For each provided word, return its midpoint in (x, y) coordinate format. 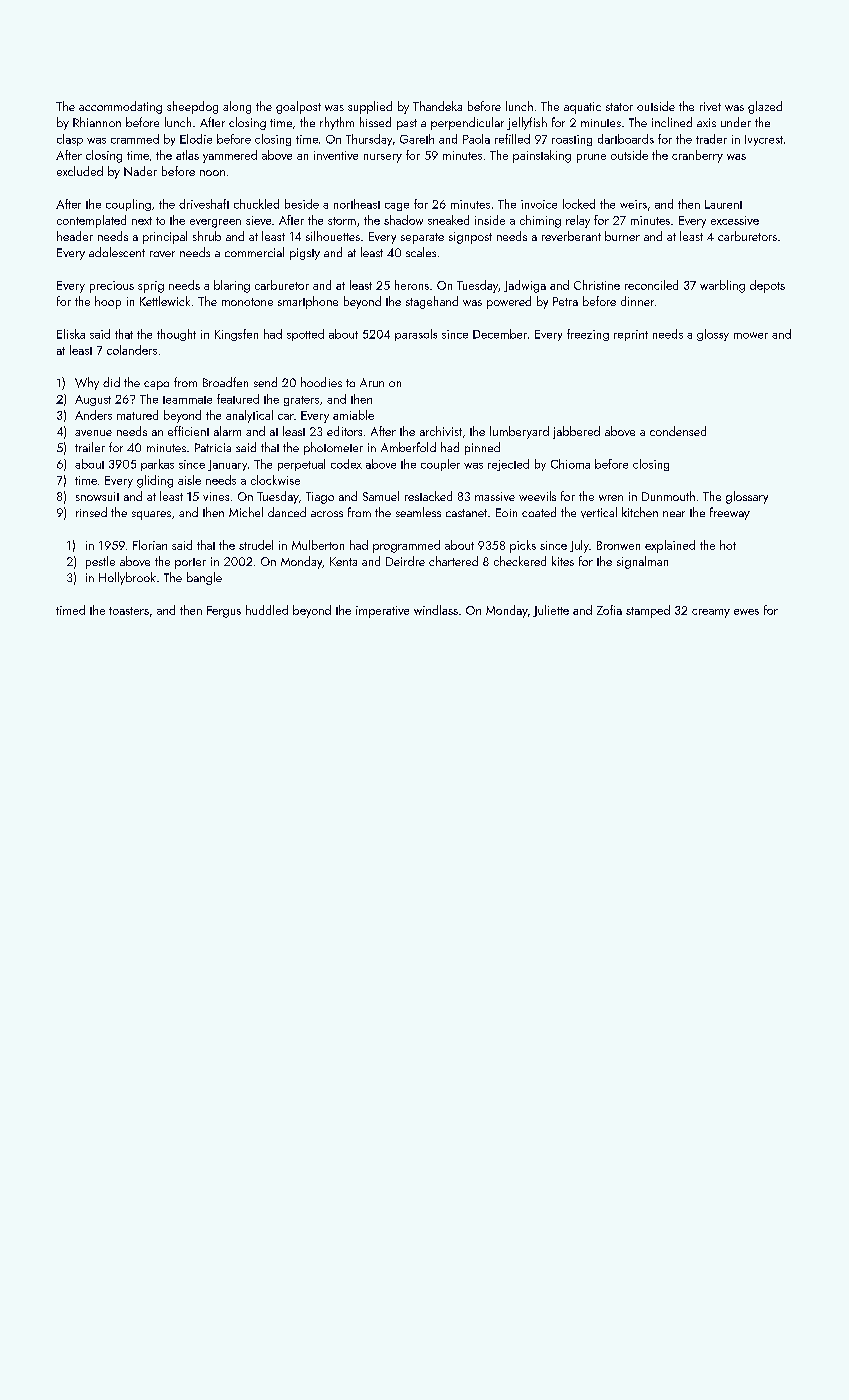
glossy (713, 335)
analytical (249, 416)
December (500, 334)
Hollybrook (127, 578)
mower (751, 335)
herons (412, 285)
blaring (232, 286)
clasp (70, 140)
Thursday (369, 140)
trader (711, 139)
